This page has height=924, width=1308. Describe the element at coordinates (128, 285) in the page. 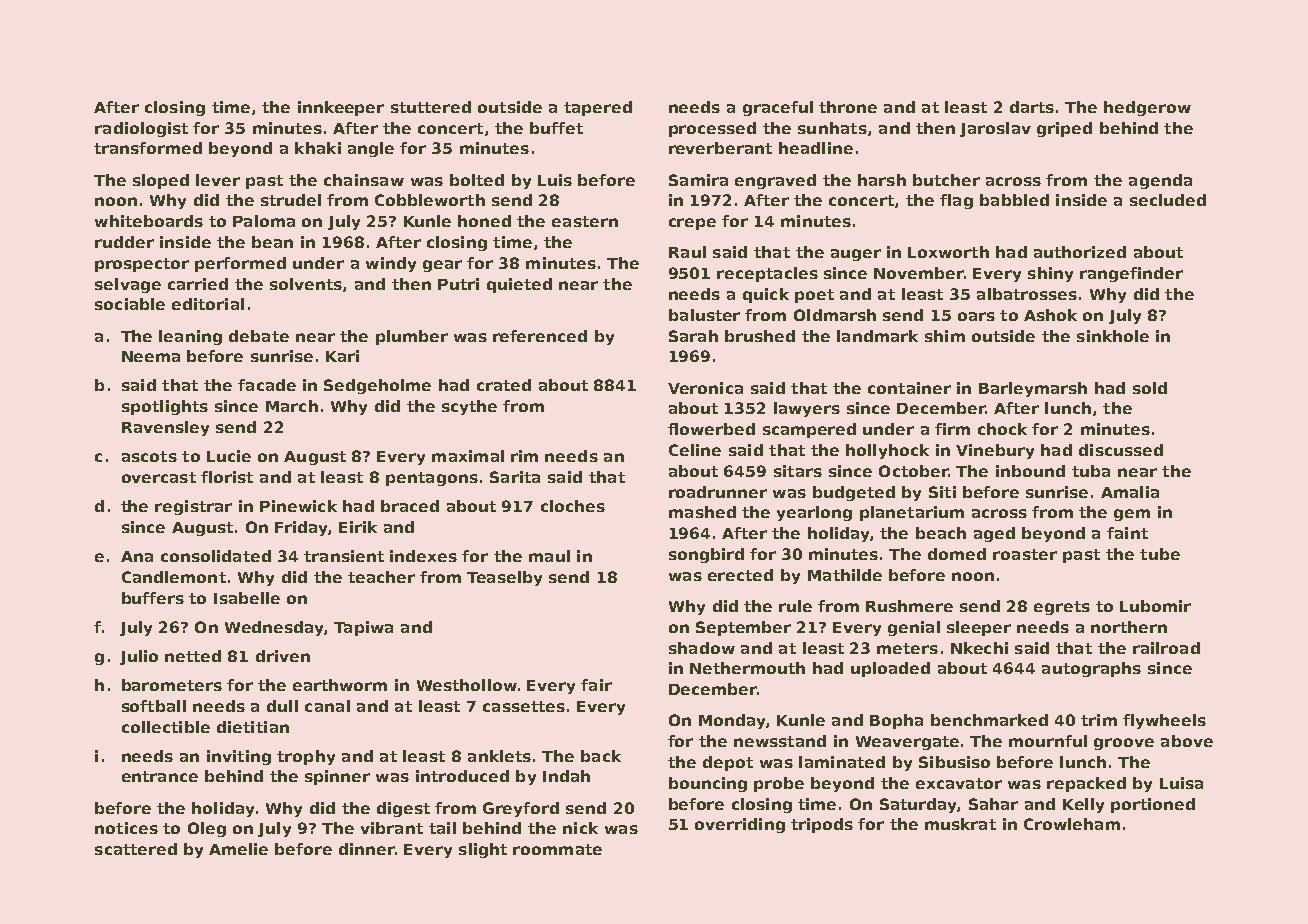

I see `selvage` at that location.
